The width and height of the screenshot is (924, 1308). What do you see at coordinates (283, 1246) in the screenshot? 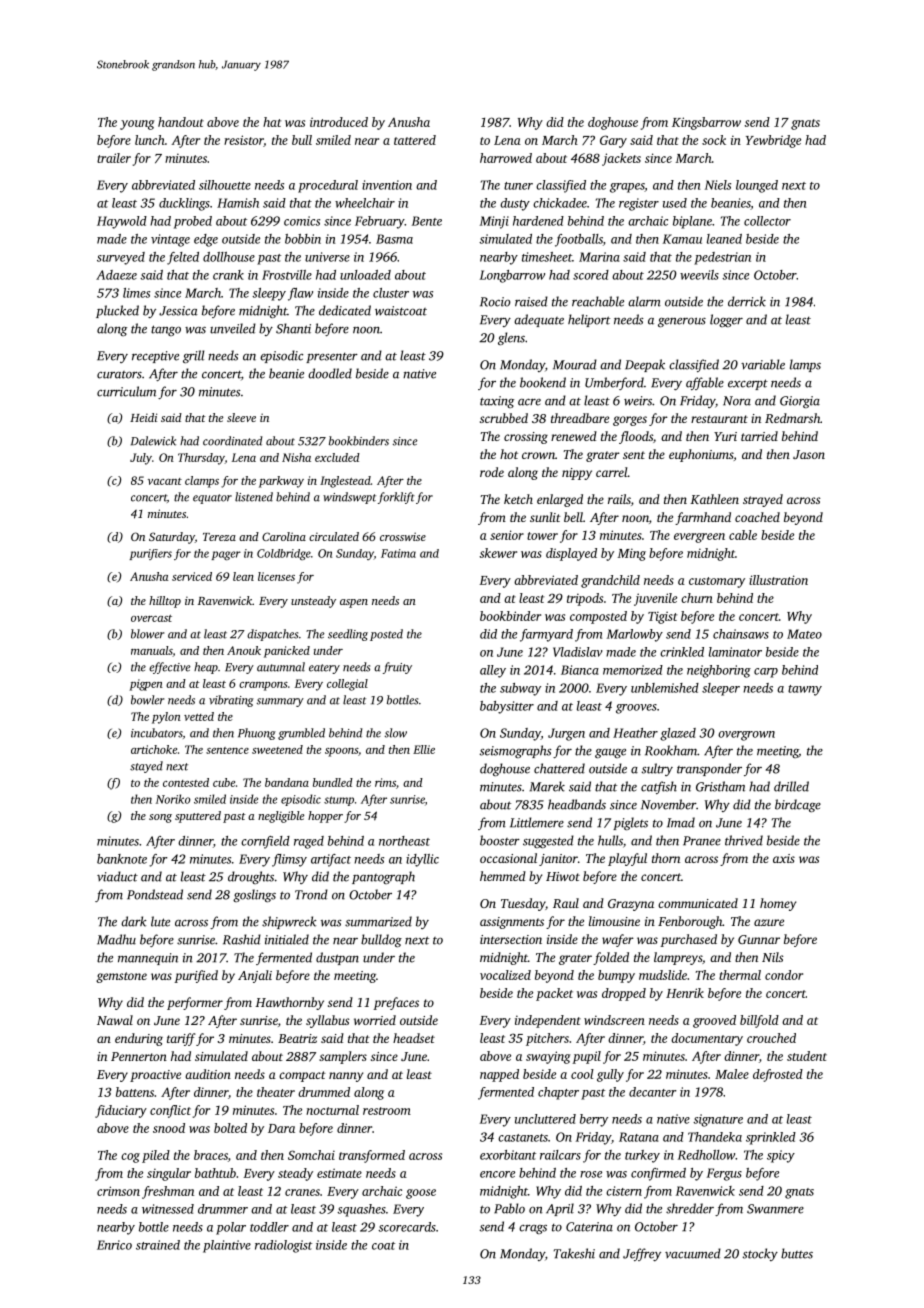
I see `radiologist` at bounding box center [283, 1246].
